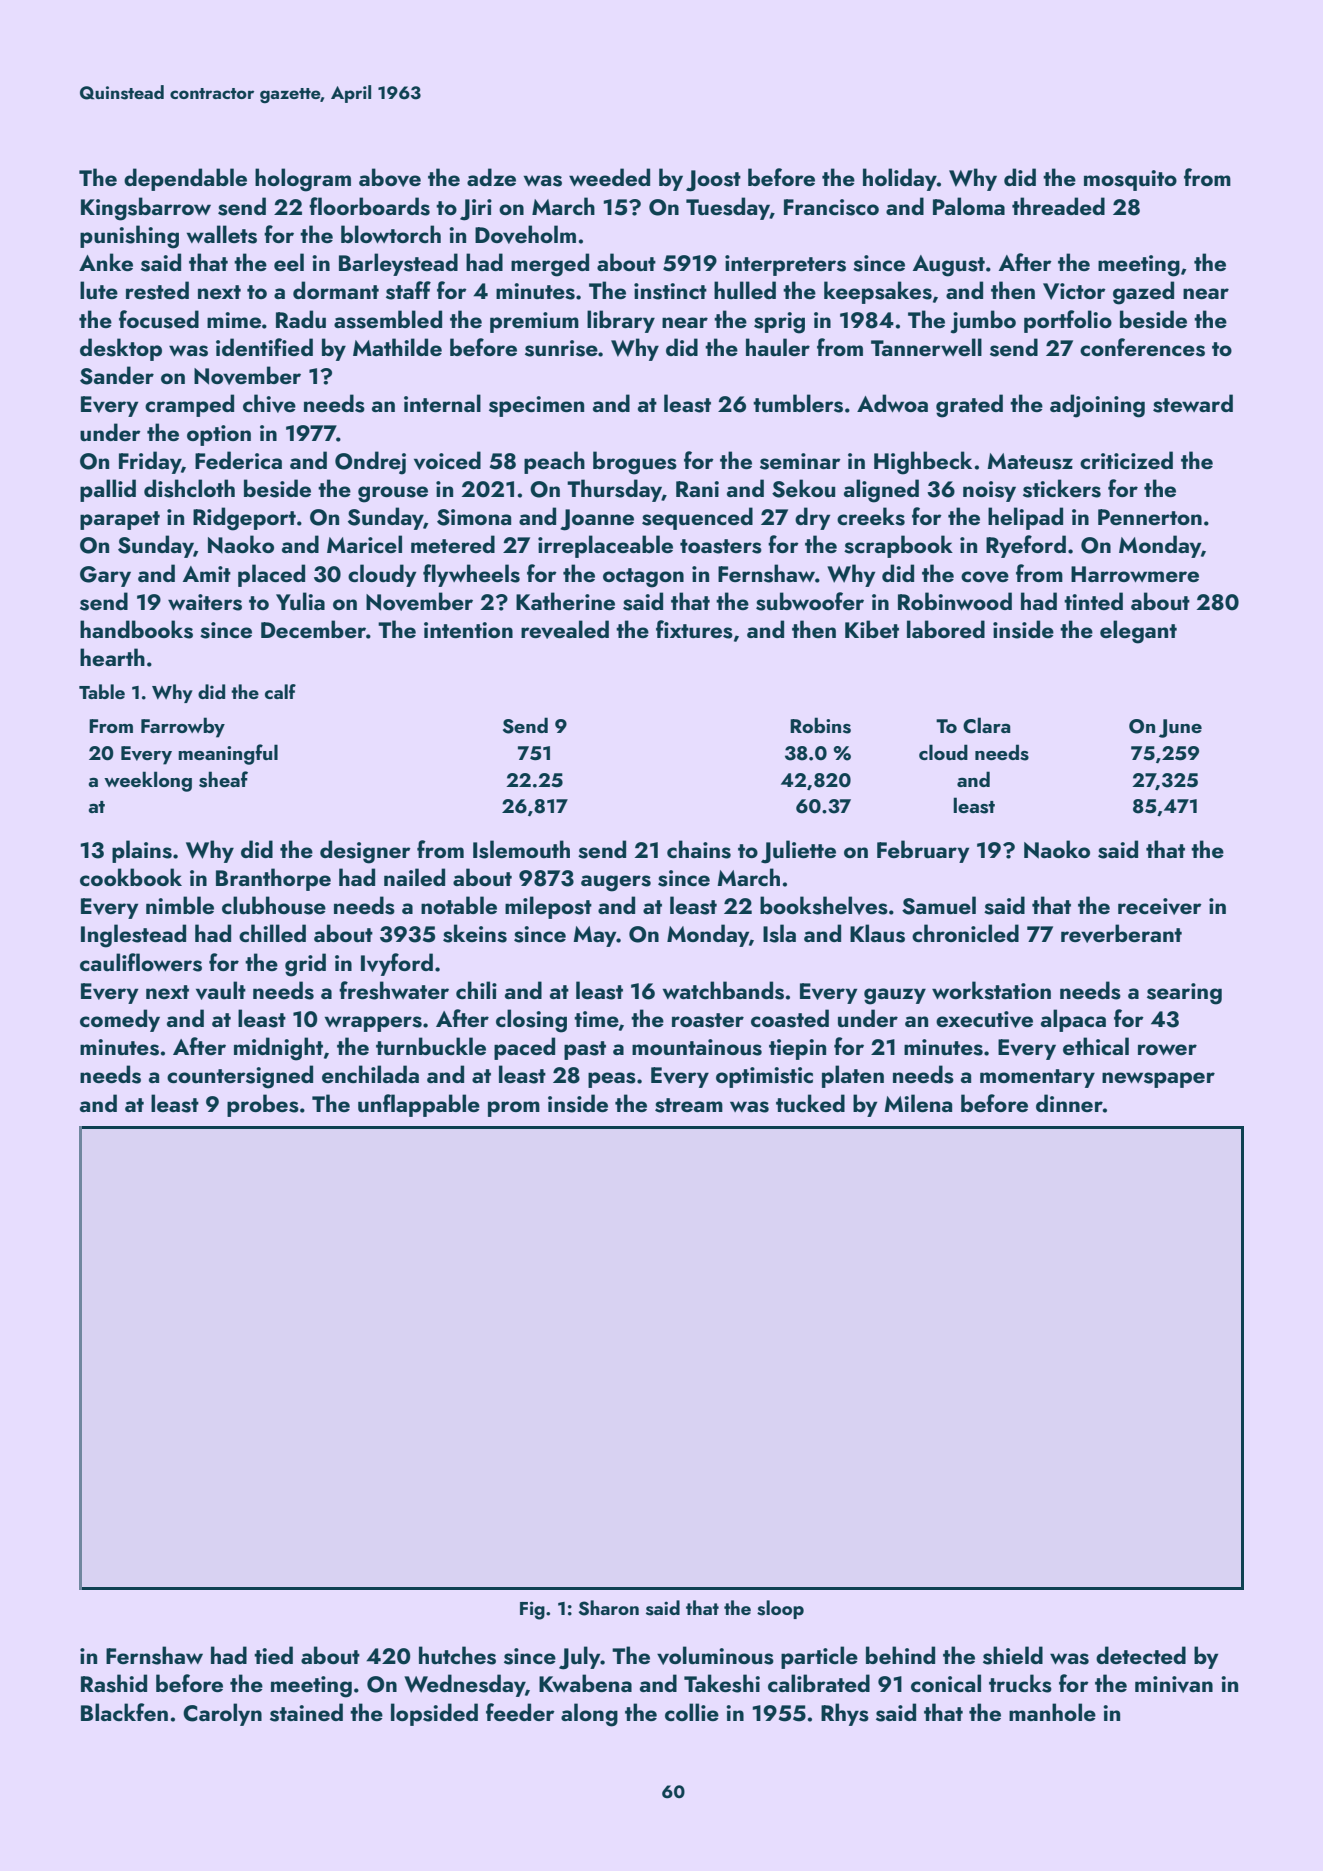  What do you see at coordinates (240, 1077) in the page?
I see `countersigned` at bounding box center [240, 1077].
